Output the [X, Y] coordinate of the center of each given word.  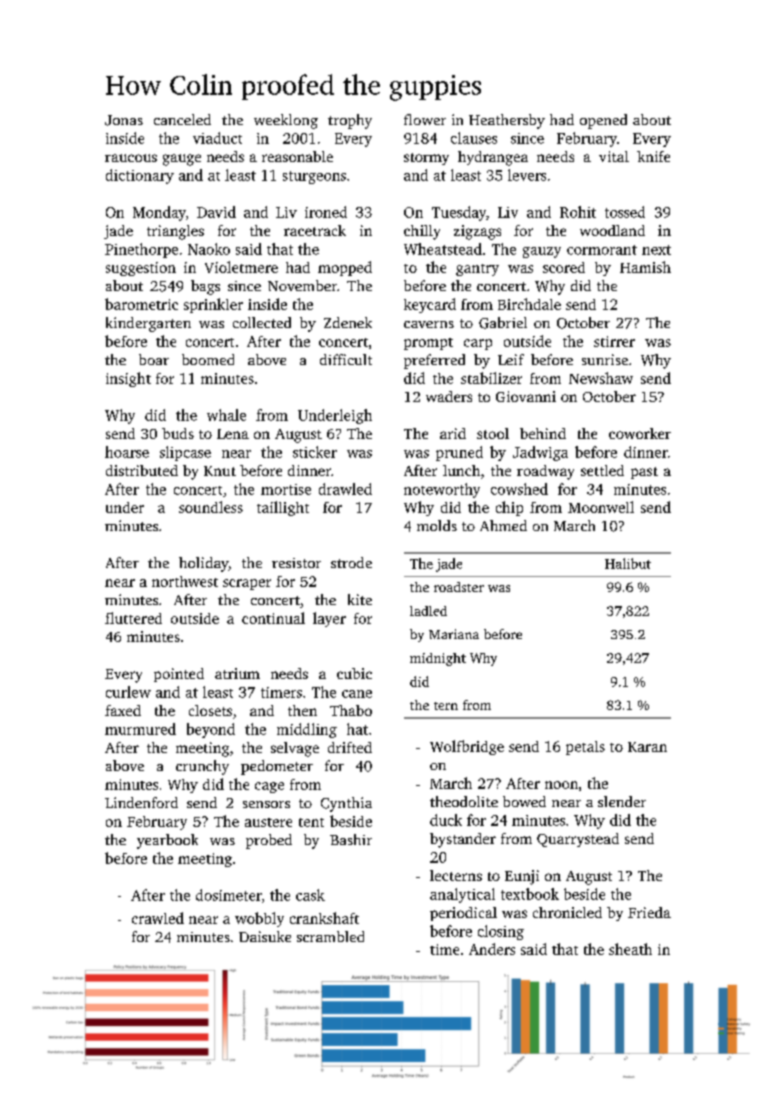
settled [602, 470]
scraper [247, 584]
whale [226, 415]
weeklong [286, 121]
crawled [158, 918]
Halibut [628, 563]
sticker [315, 452]
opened [603, 121]
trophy [350, 121]
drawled [345, 489]
